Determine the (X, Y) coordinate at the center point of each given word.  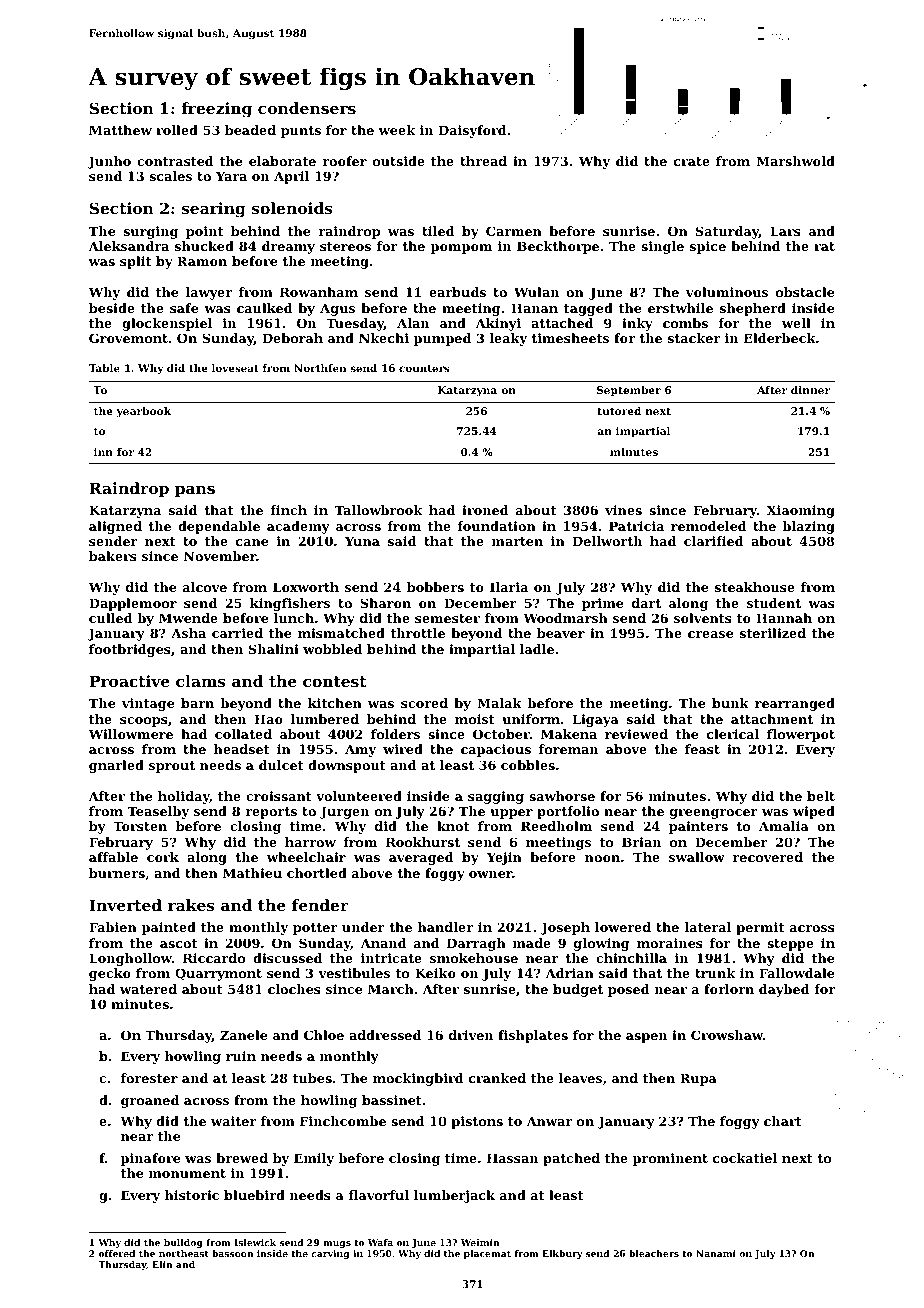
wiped (814, 812)
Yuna (362, 541)
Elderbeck (780, 338)
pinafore (150, 1159)
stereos (345, 246)
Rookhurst (423, 842)
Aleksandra (128, 246)
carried (237, 633)
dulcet (281, 765)
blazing (809, 527)
